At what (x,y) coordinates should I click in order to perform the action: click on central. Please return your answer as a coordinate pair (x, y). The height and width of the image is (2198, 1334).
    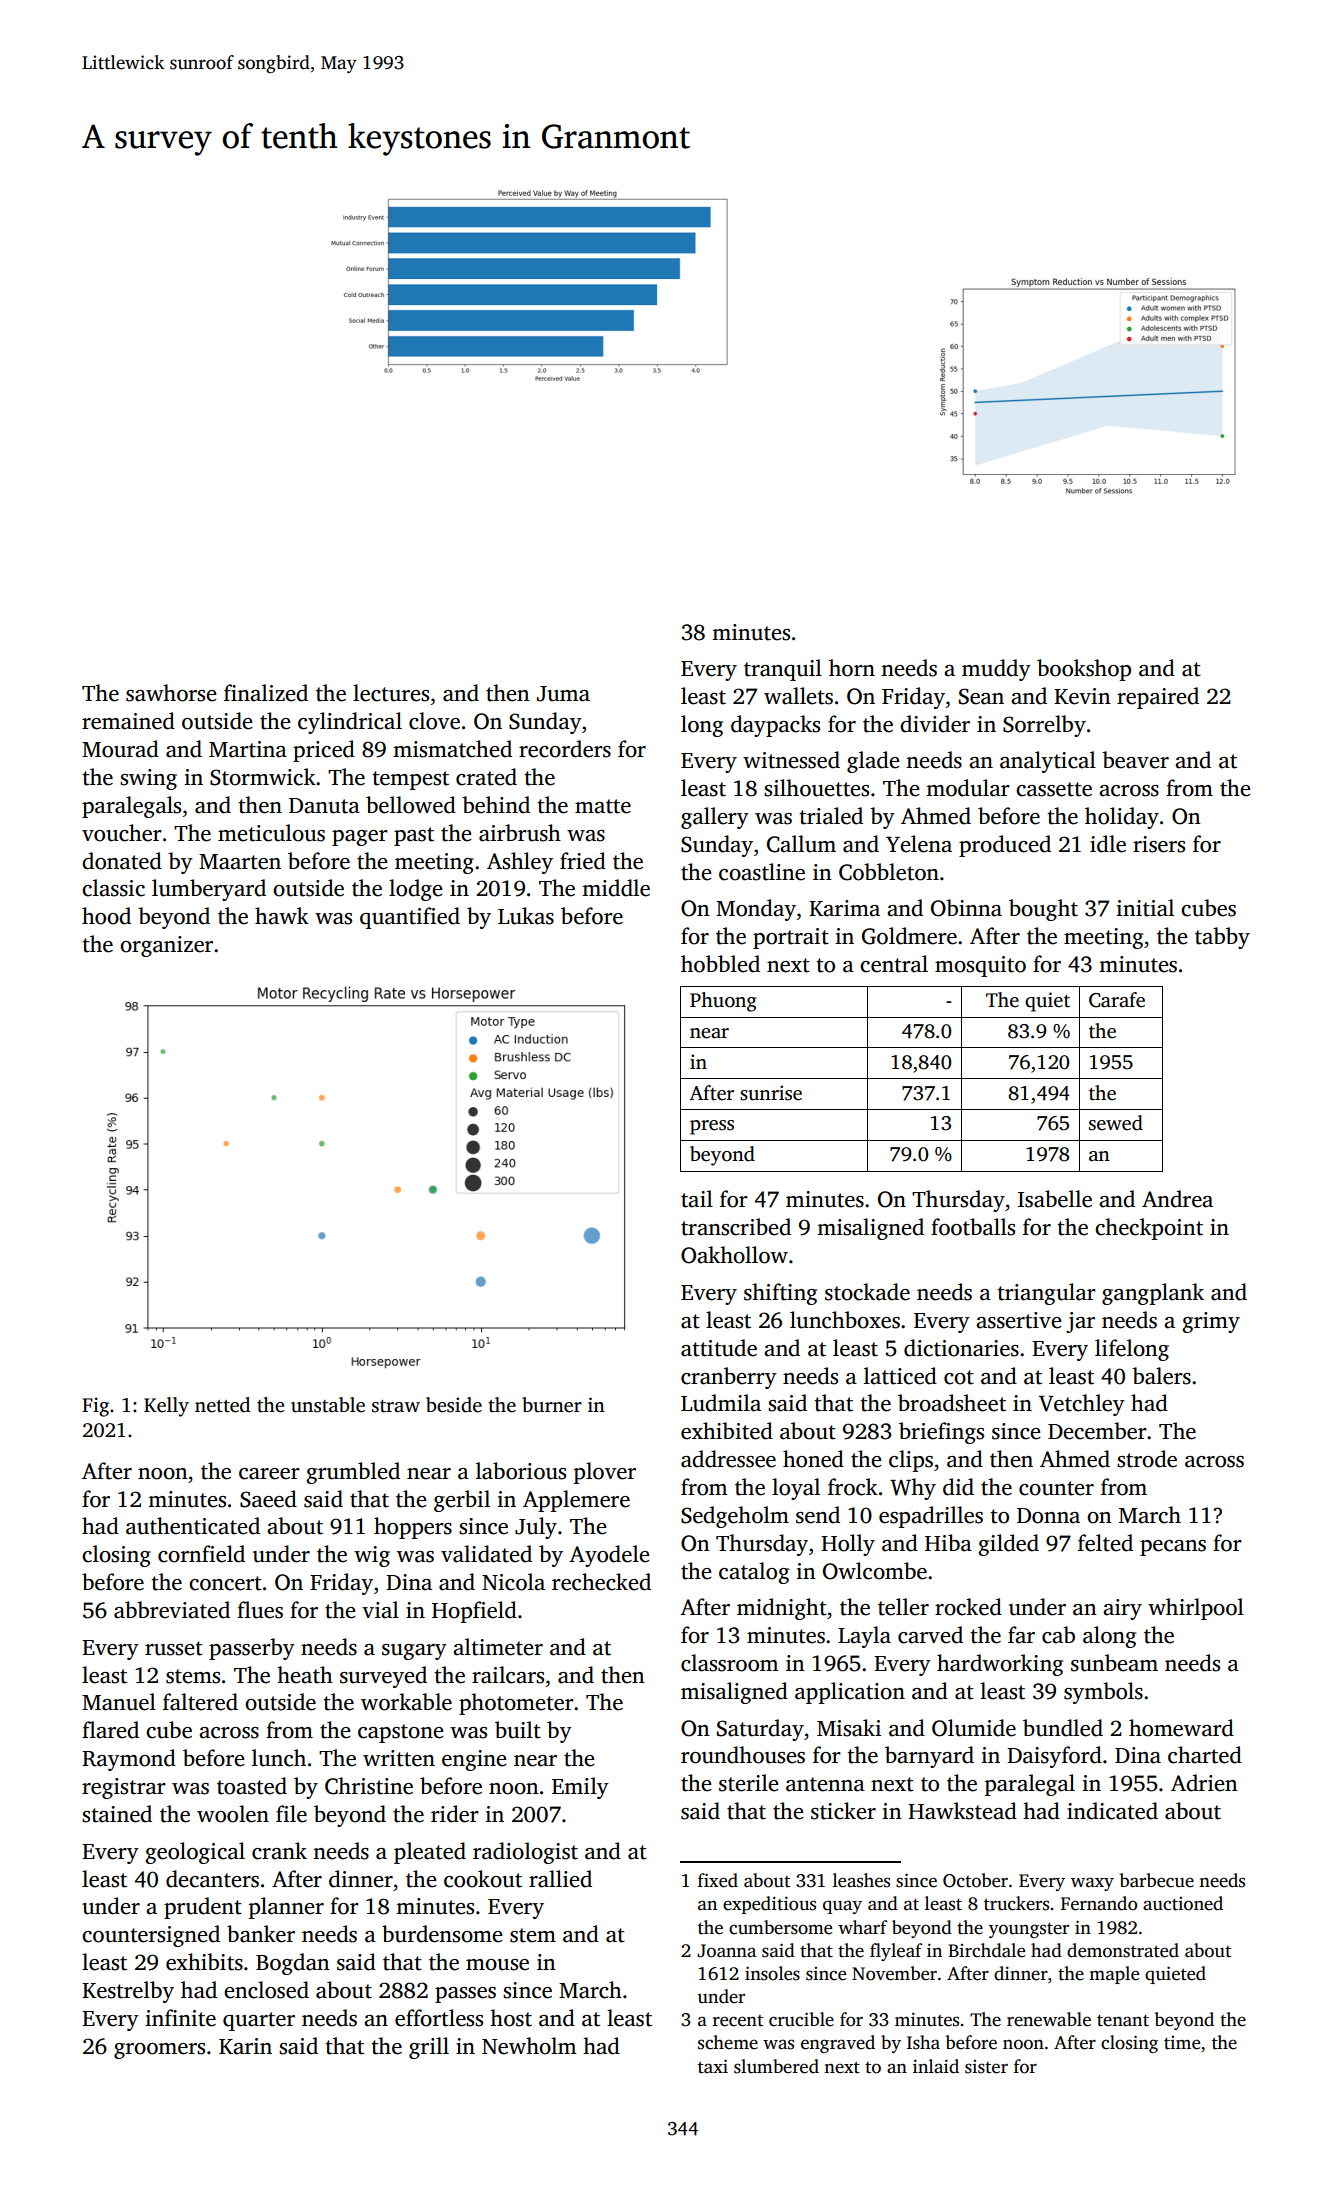
    Looking at the image, I should click on (894, 964).
